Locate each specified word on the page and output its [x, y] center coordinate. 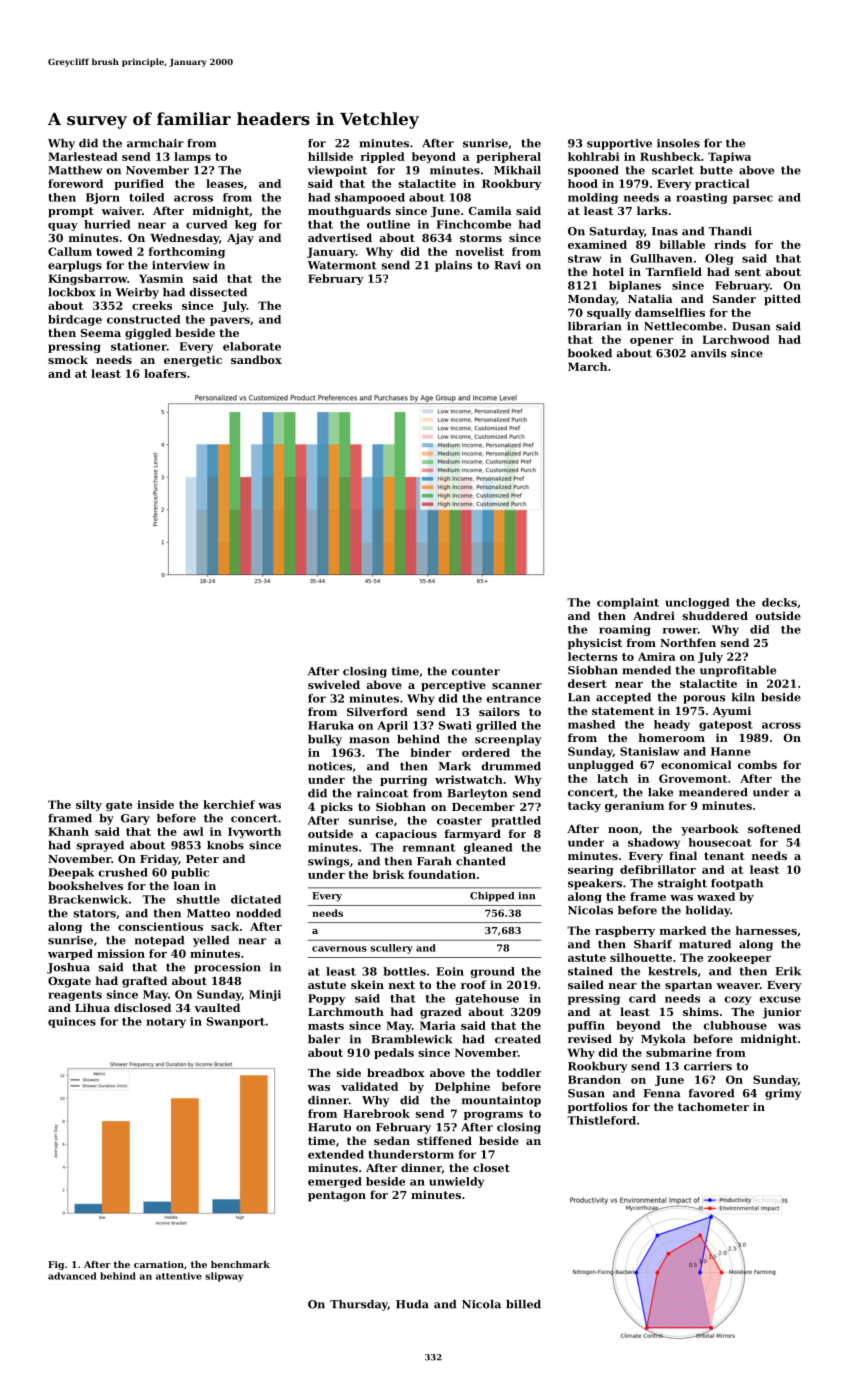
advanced [72, 1276]
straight [682, 884]
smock [68, 359]
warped [70, 954]
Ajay [240, 239]
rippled [382, 157]
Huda [412, 1304]
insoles [678, 143]
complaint [628, 603]
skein [367, 984]
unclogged [697, 603]
